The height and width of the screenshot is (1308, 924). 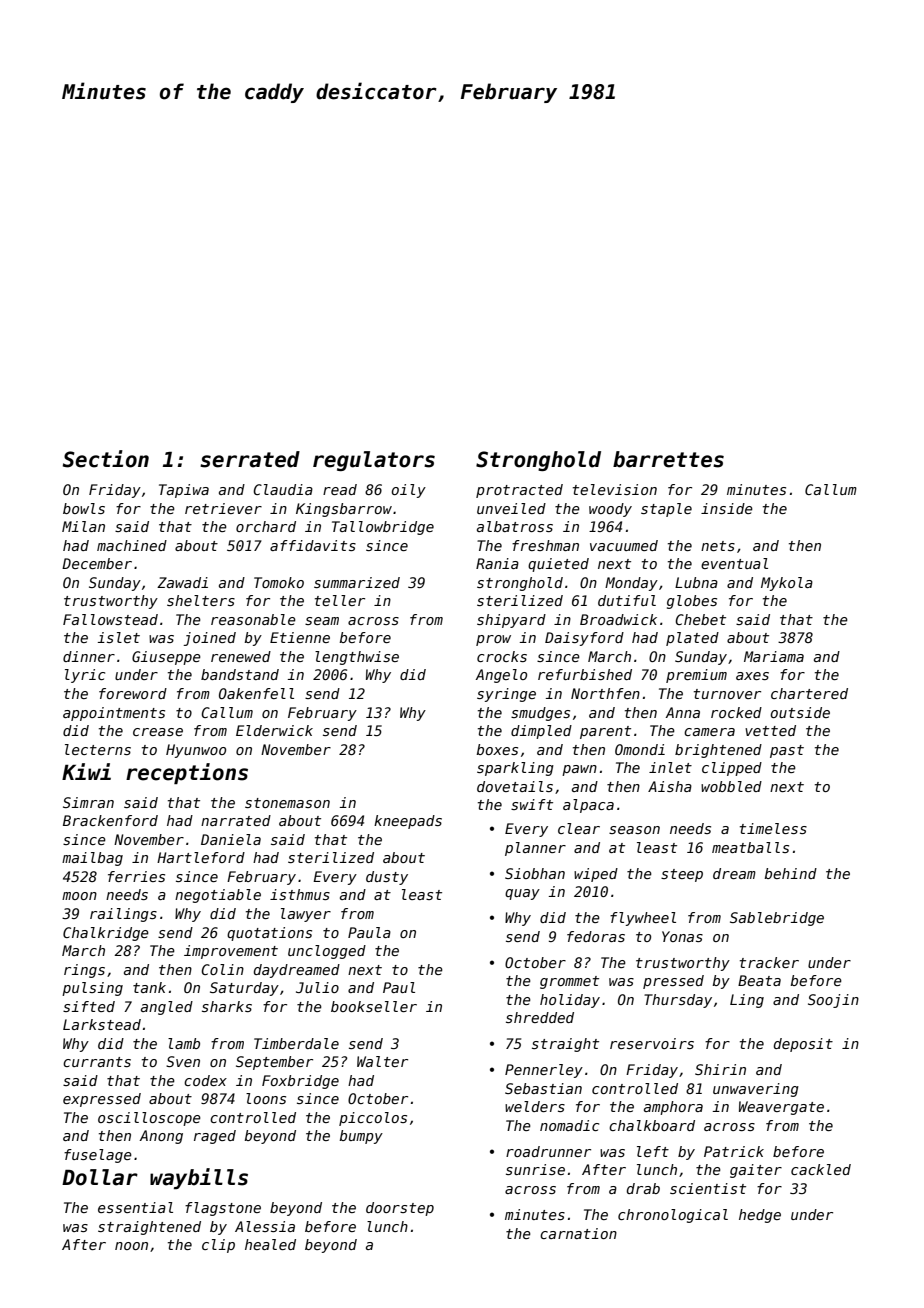 I want to click on television, so click(x=615, y=489).
